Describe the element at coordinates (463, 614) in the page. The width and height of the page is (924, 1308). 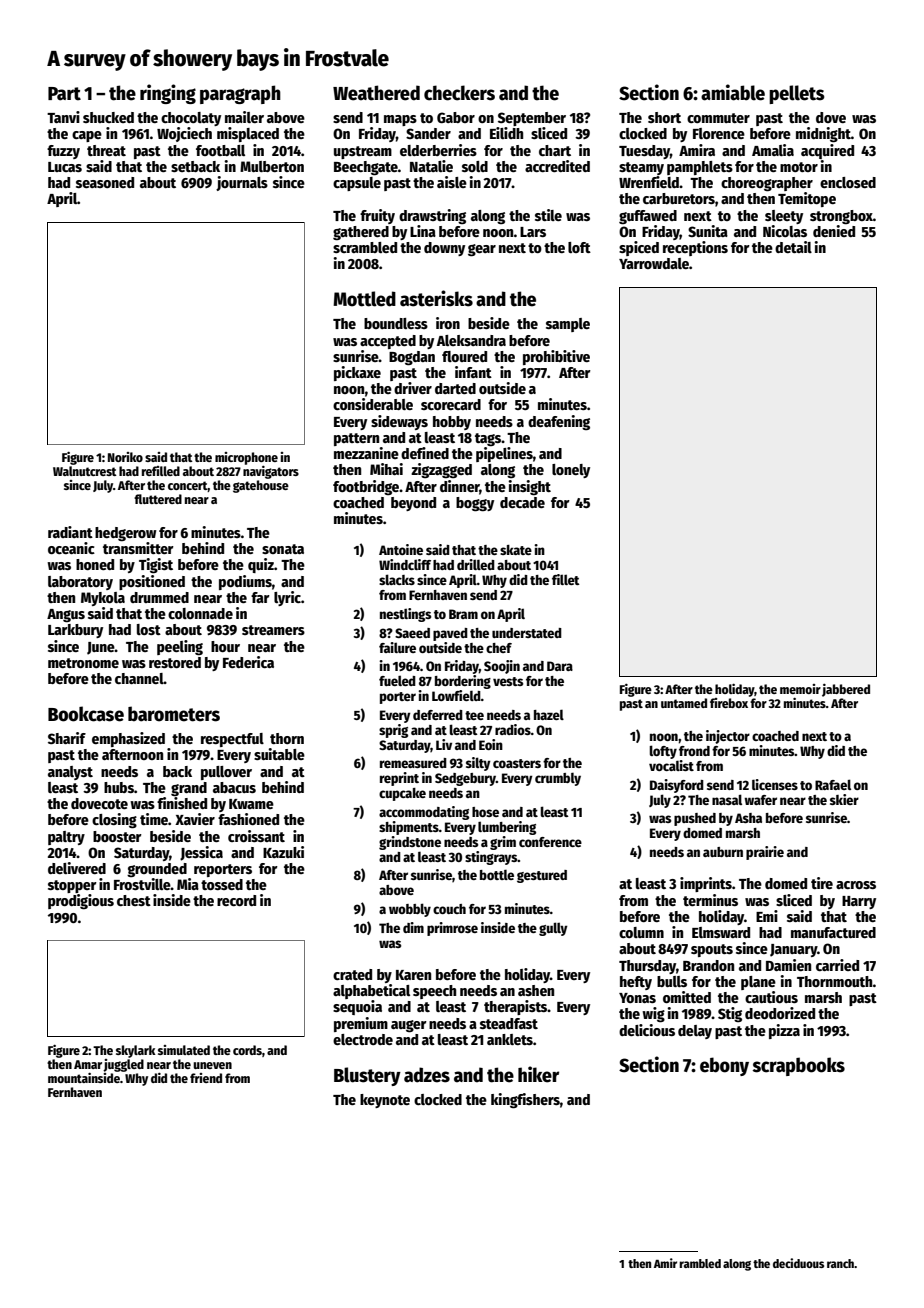
I see `Bram` at that location.
